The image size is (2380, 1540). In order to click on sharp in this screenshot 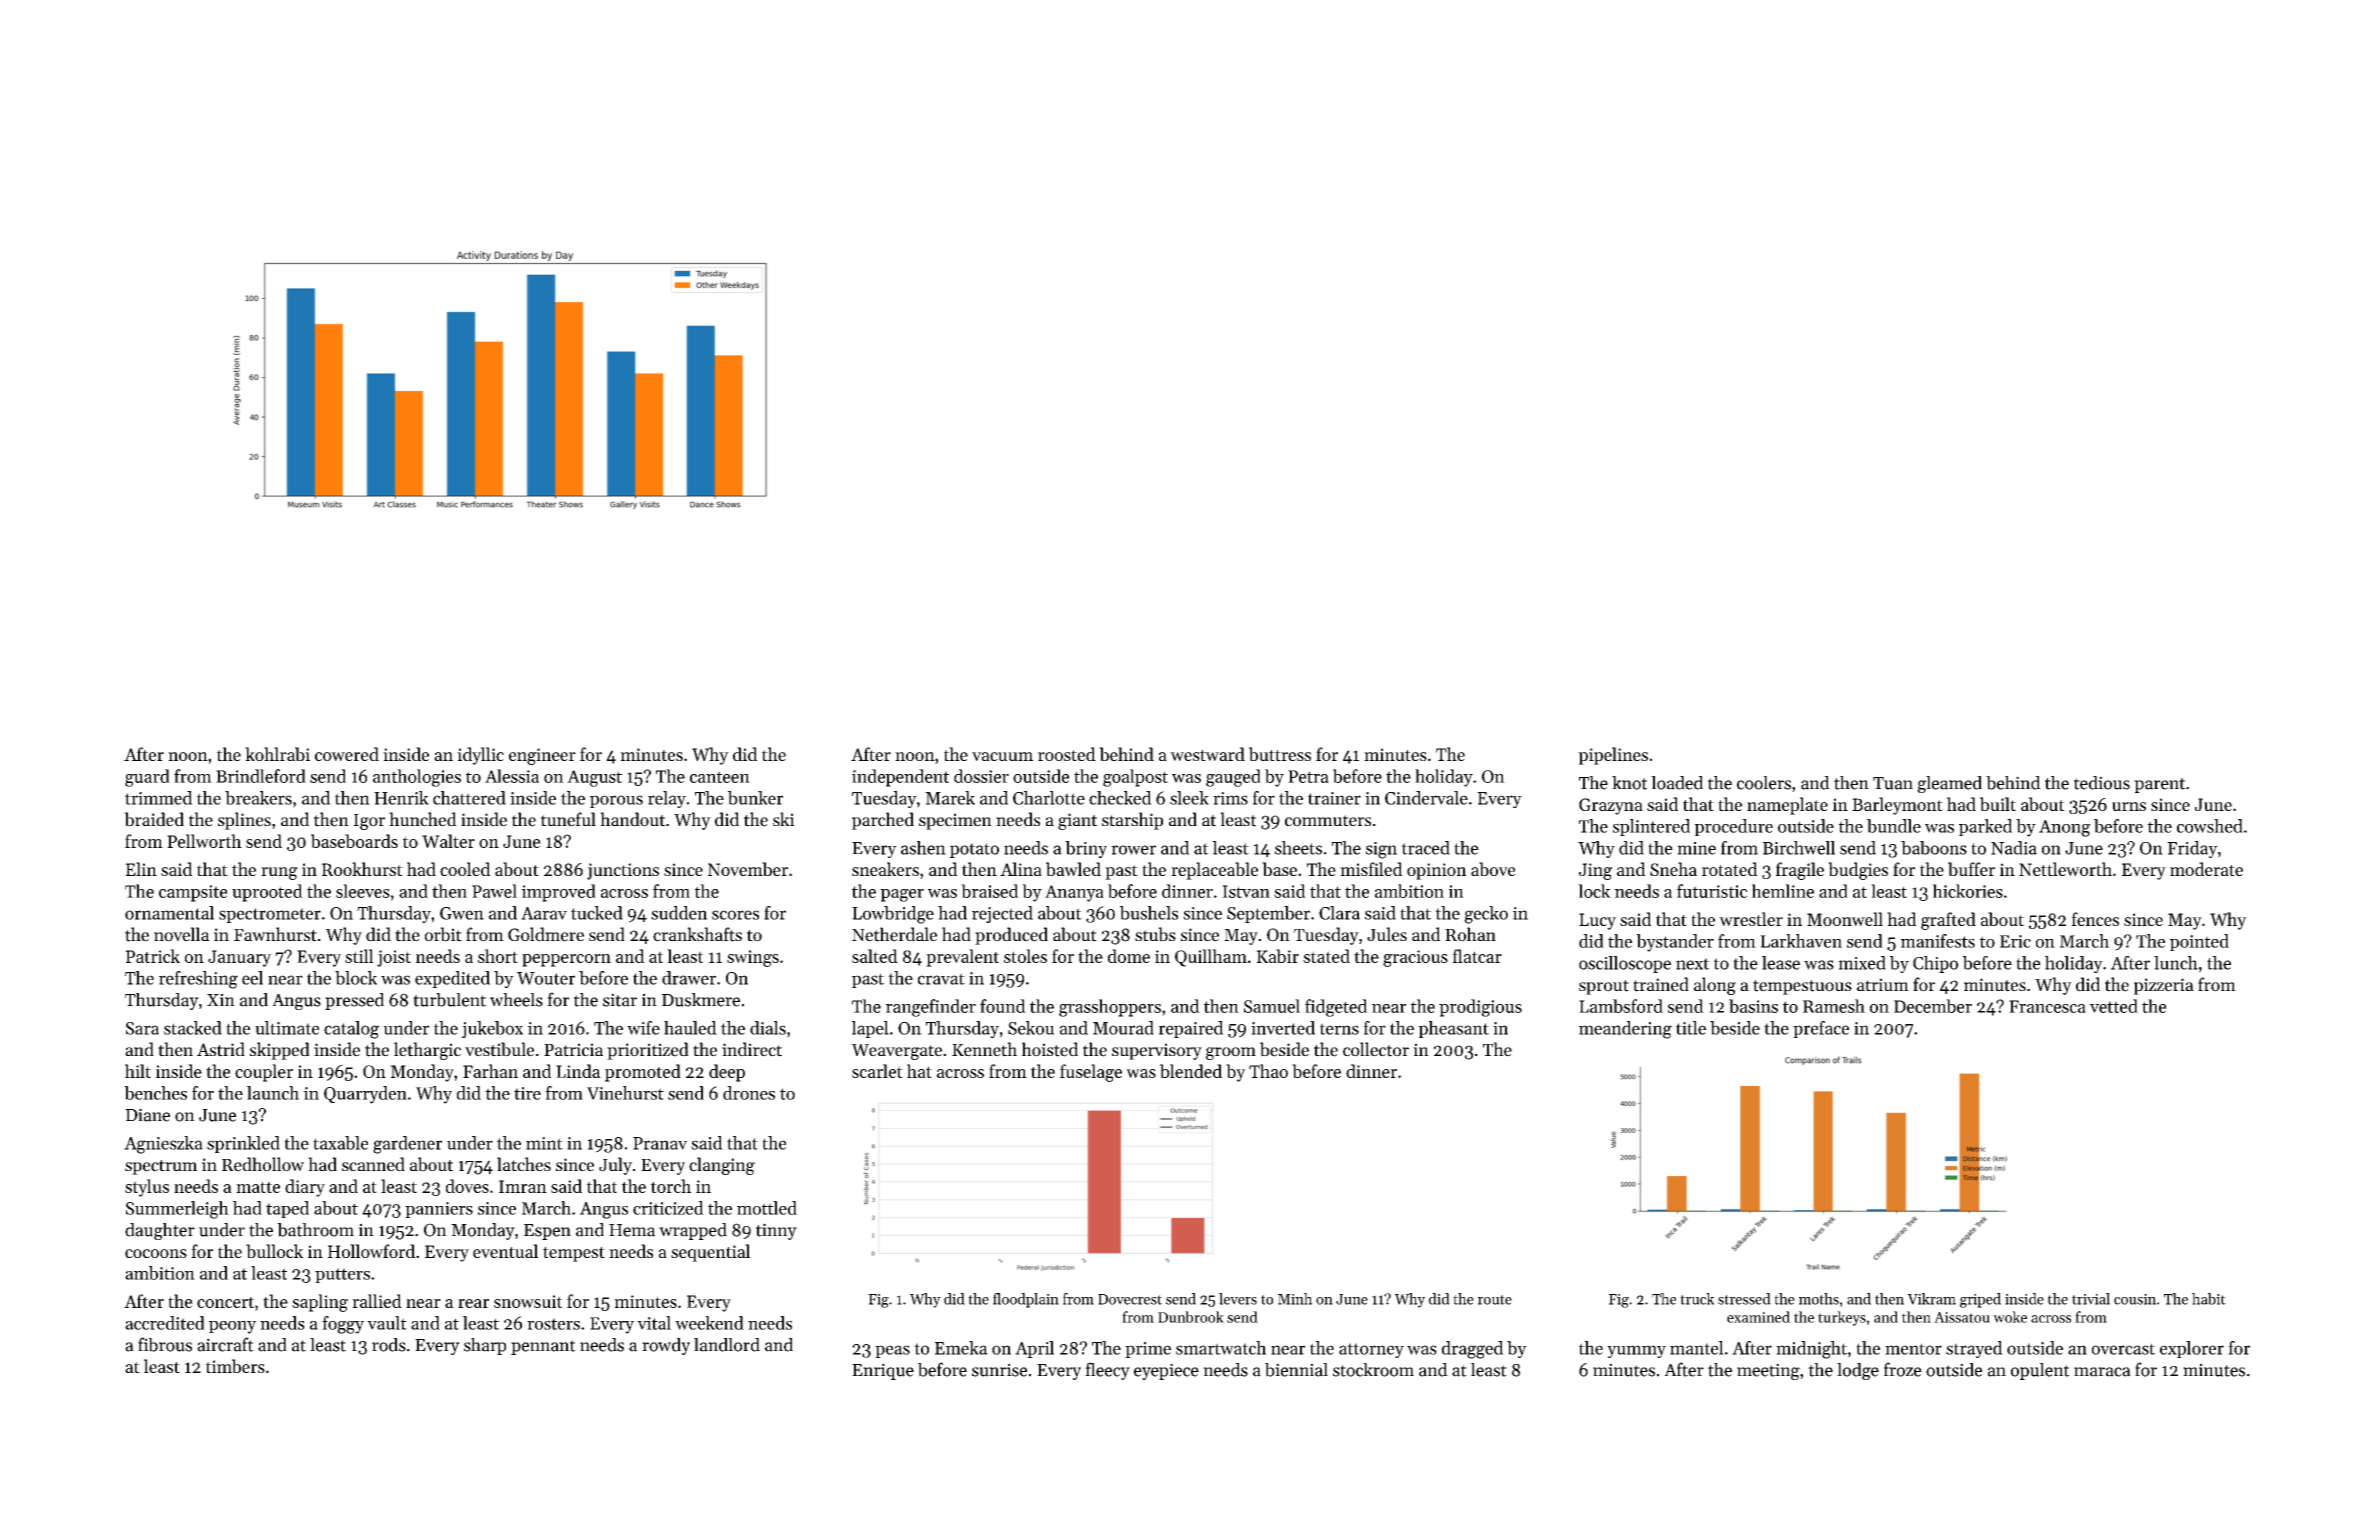, I will do `click(485, 1346)`.
